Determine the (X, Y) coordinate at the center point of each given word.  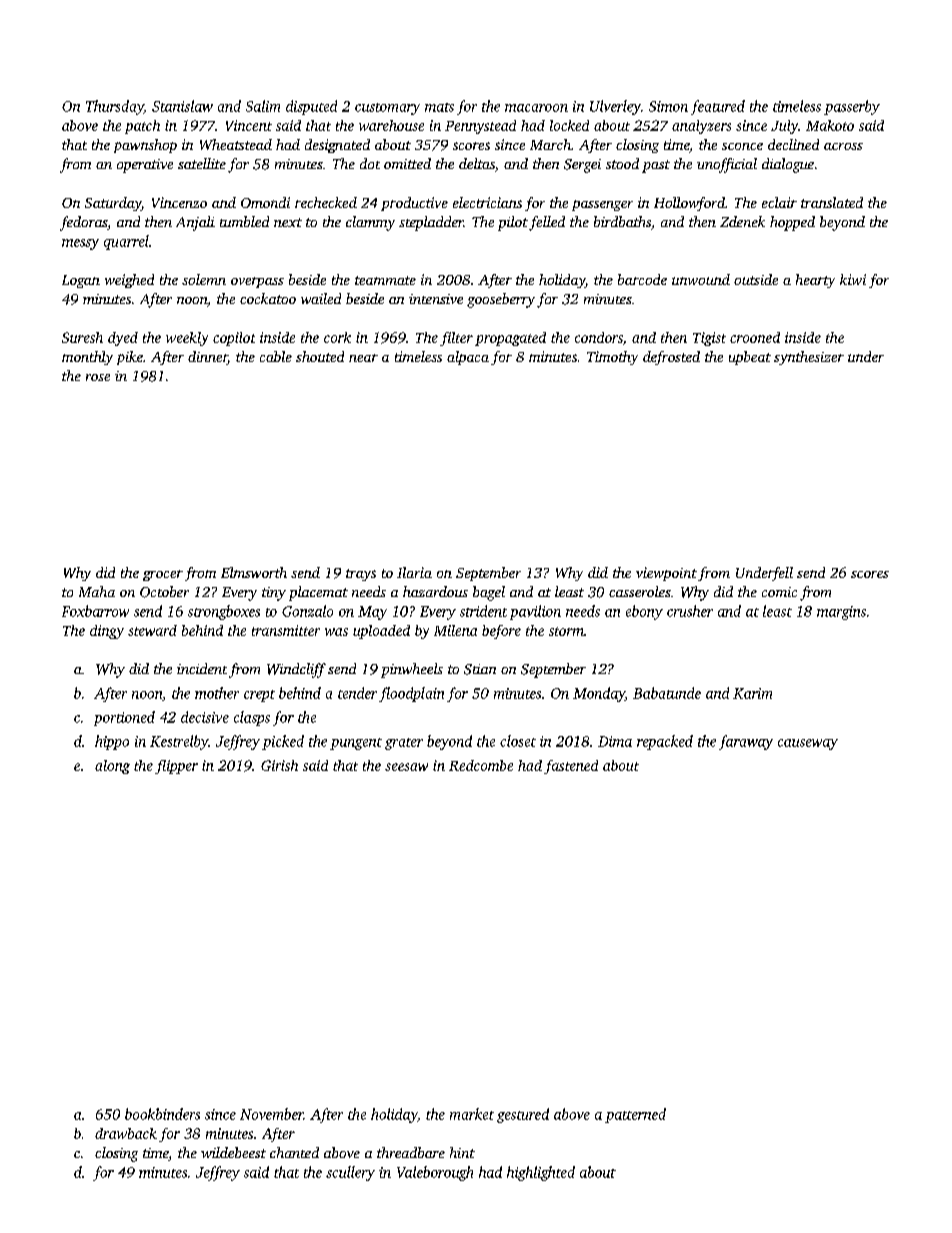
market (472, 1114)
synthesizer (809, 358)
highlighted (541, 1173)
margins (841, 613)
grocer (163, 575)
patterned (635, 1115)
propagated (510, 339)
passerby (852, 107)
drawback (126, 1133)
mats (439, 107)
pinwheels (412, 670)
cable (276, 356)
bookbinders (162, 1114)
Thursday (115, 107)
